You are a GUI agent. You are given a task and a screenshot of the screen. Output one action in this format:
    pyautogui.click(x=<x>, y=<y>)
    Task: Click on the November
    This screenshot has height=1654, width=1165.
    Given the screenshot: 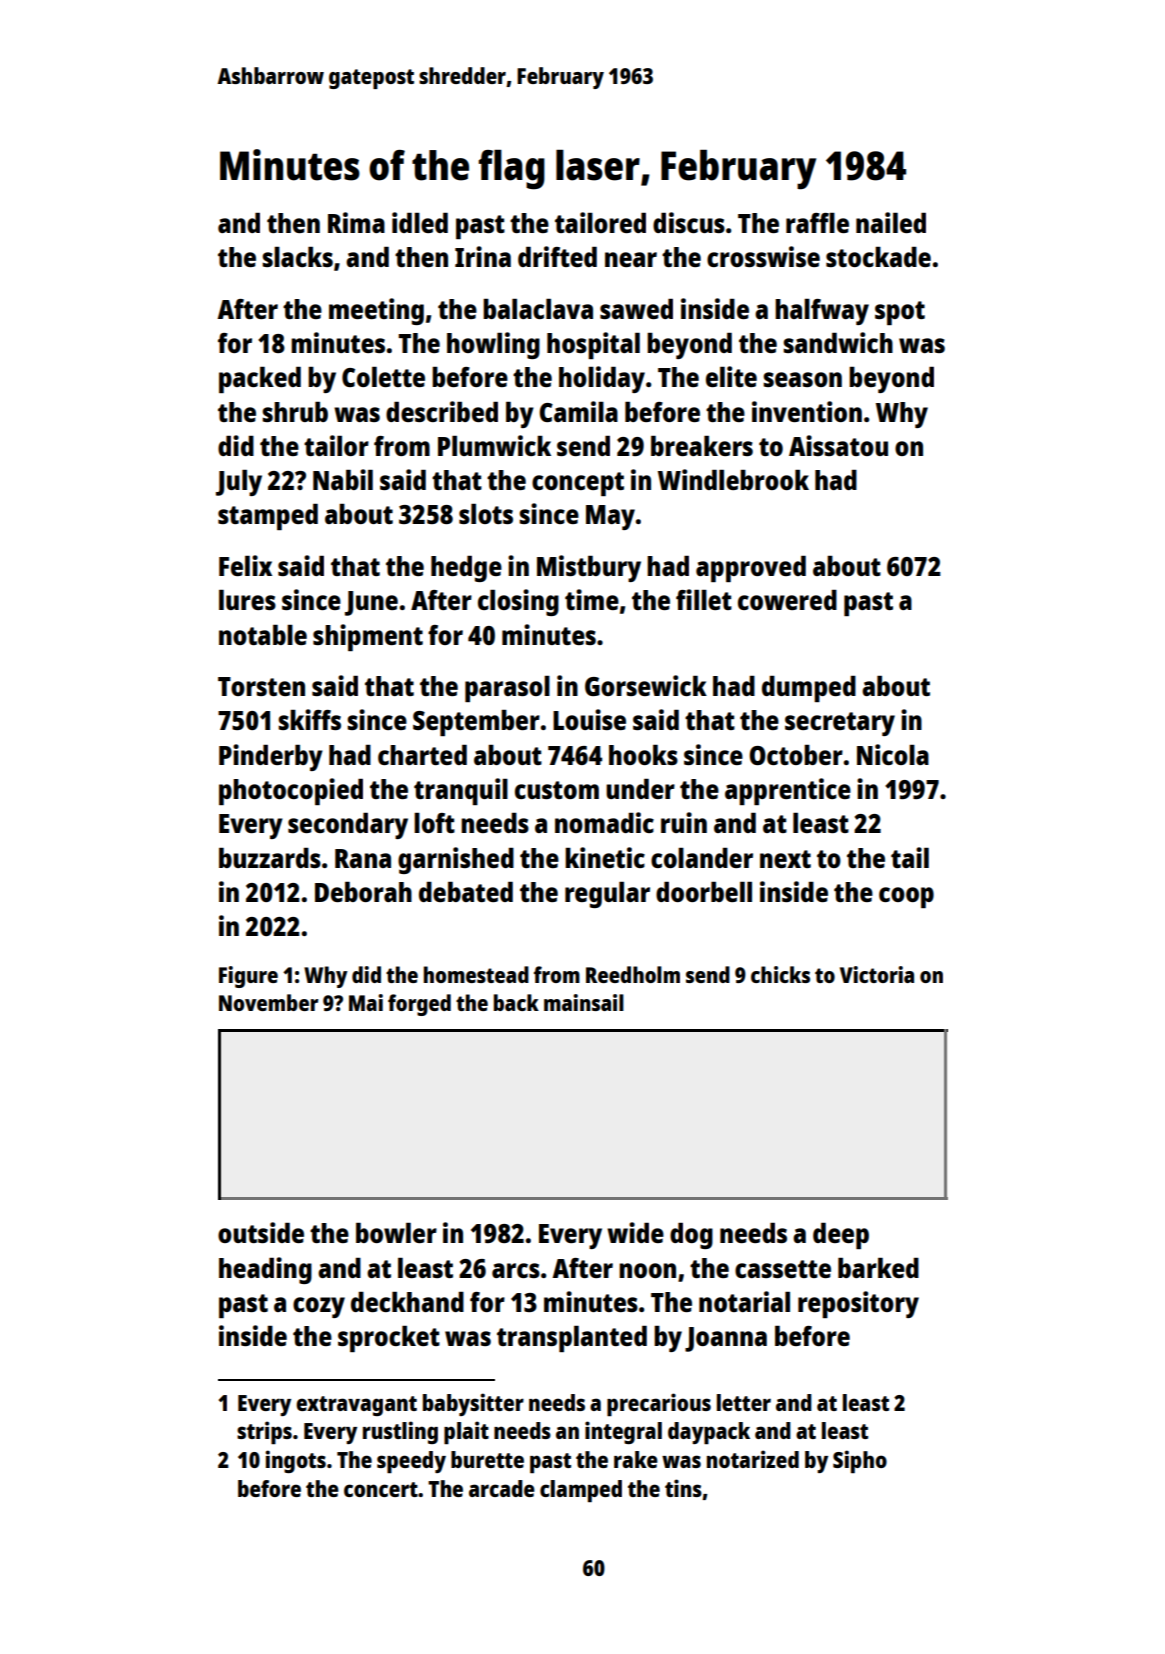 What is the action you would take?
    pyautogui.click(x=268, y=1002)
